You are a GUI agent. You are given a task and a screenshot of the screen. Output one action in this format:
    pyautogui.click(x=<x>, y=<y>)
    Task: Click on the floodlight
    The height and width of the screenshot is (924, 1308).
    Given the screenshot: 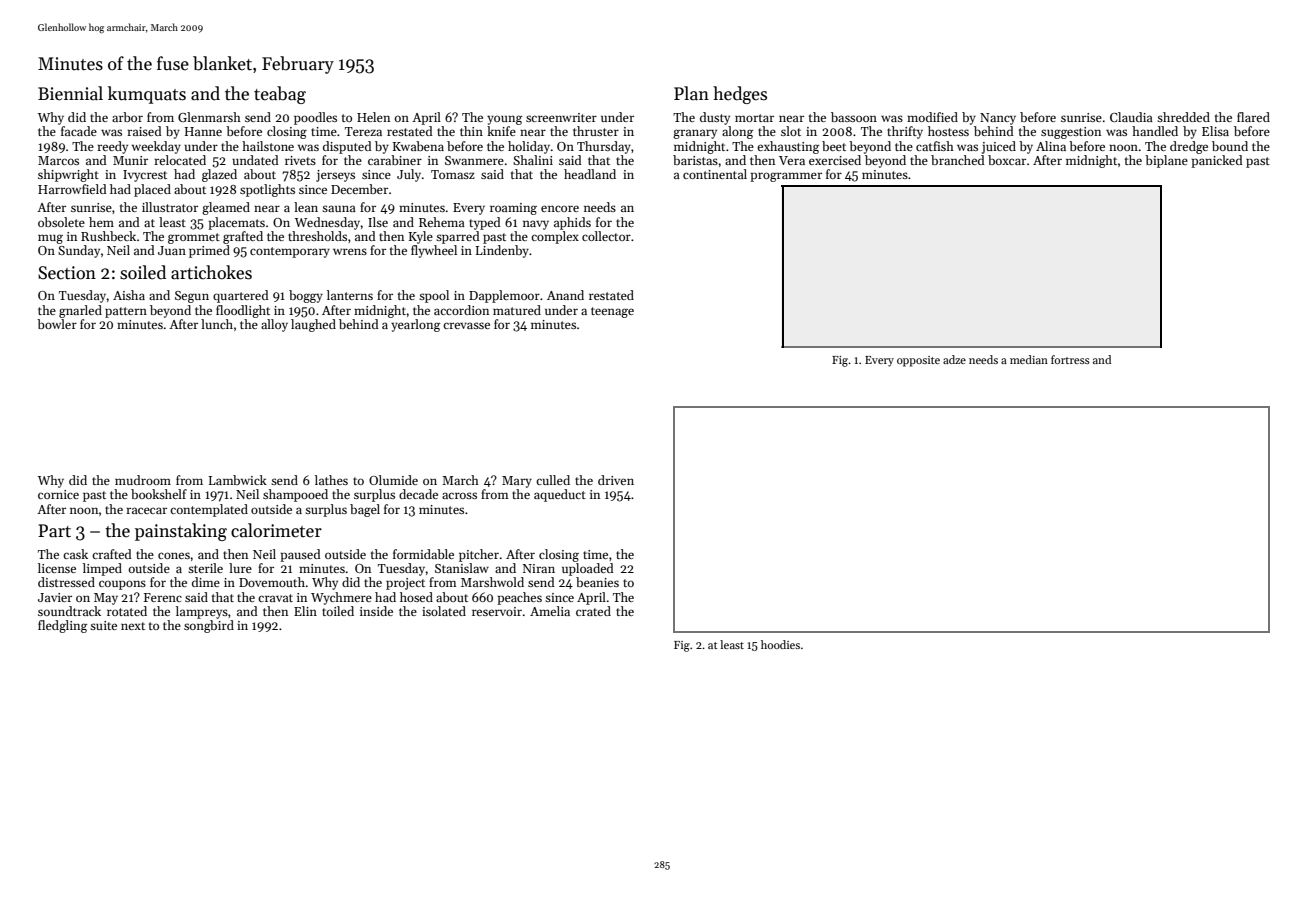 What is the action you would take?
    pyautogui.click(x=243, y=311)
